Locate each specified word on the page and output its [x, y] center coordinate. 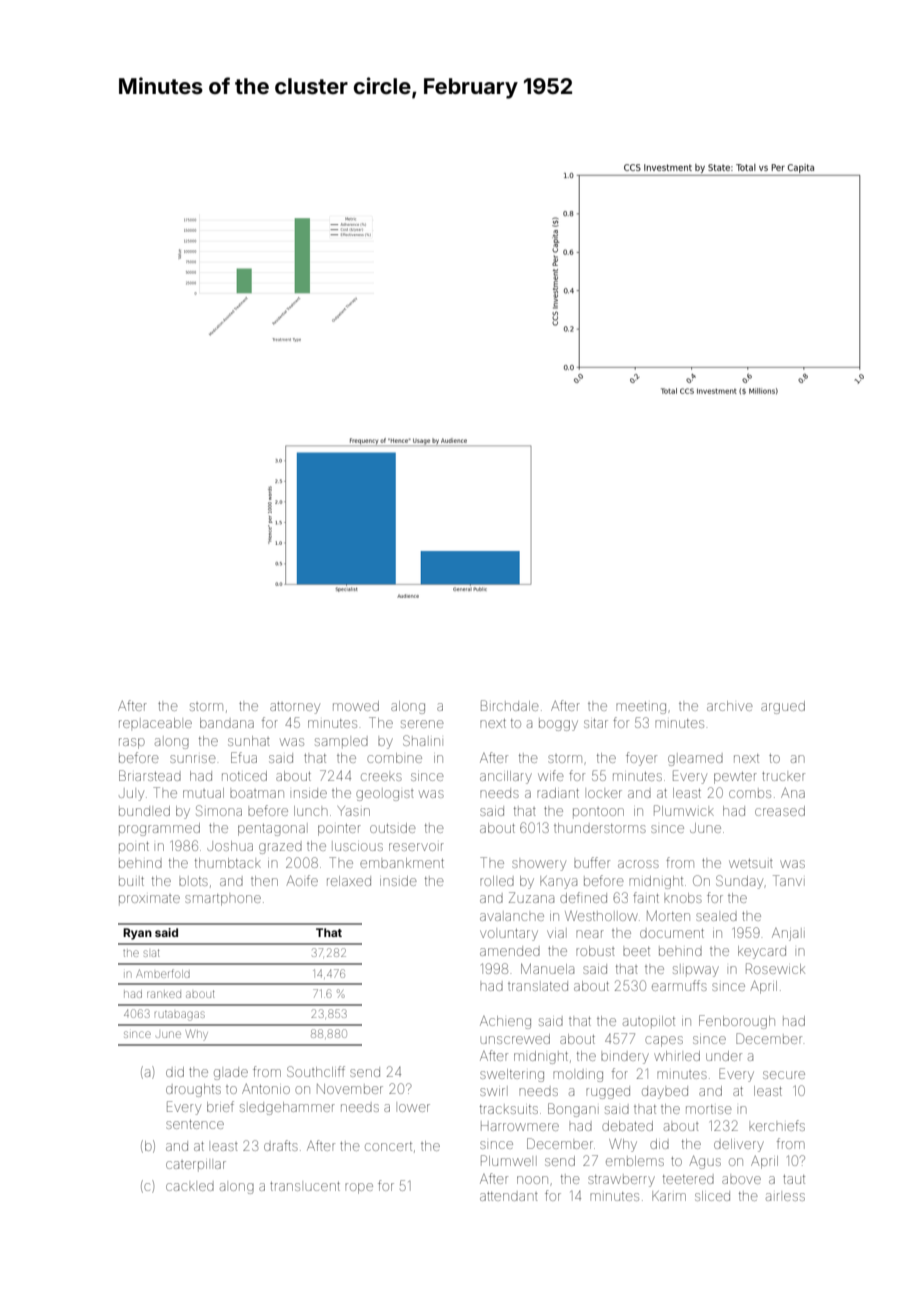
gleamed [695, 760]
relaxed [349, 881]
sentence [195, 1124]
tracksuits [509, 1109]
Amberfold [163, 973]
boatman [257, 794]
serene [422, 724]
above [741, 1180]
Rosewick [775, 968]
